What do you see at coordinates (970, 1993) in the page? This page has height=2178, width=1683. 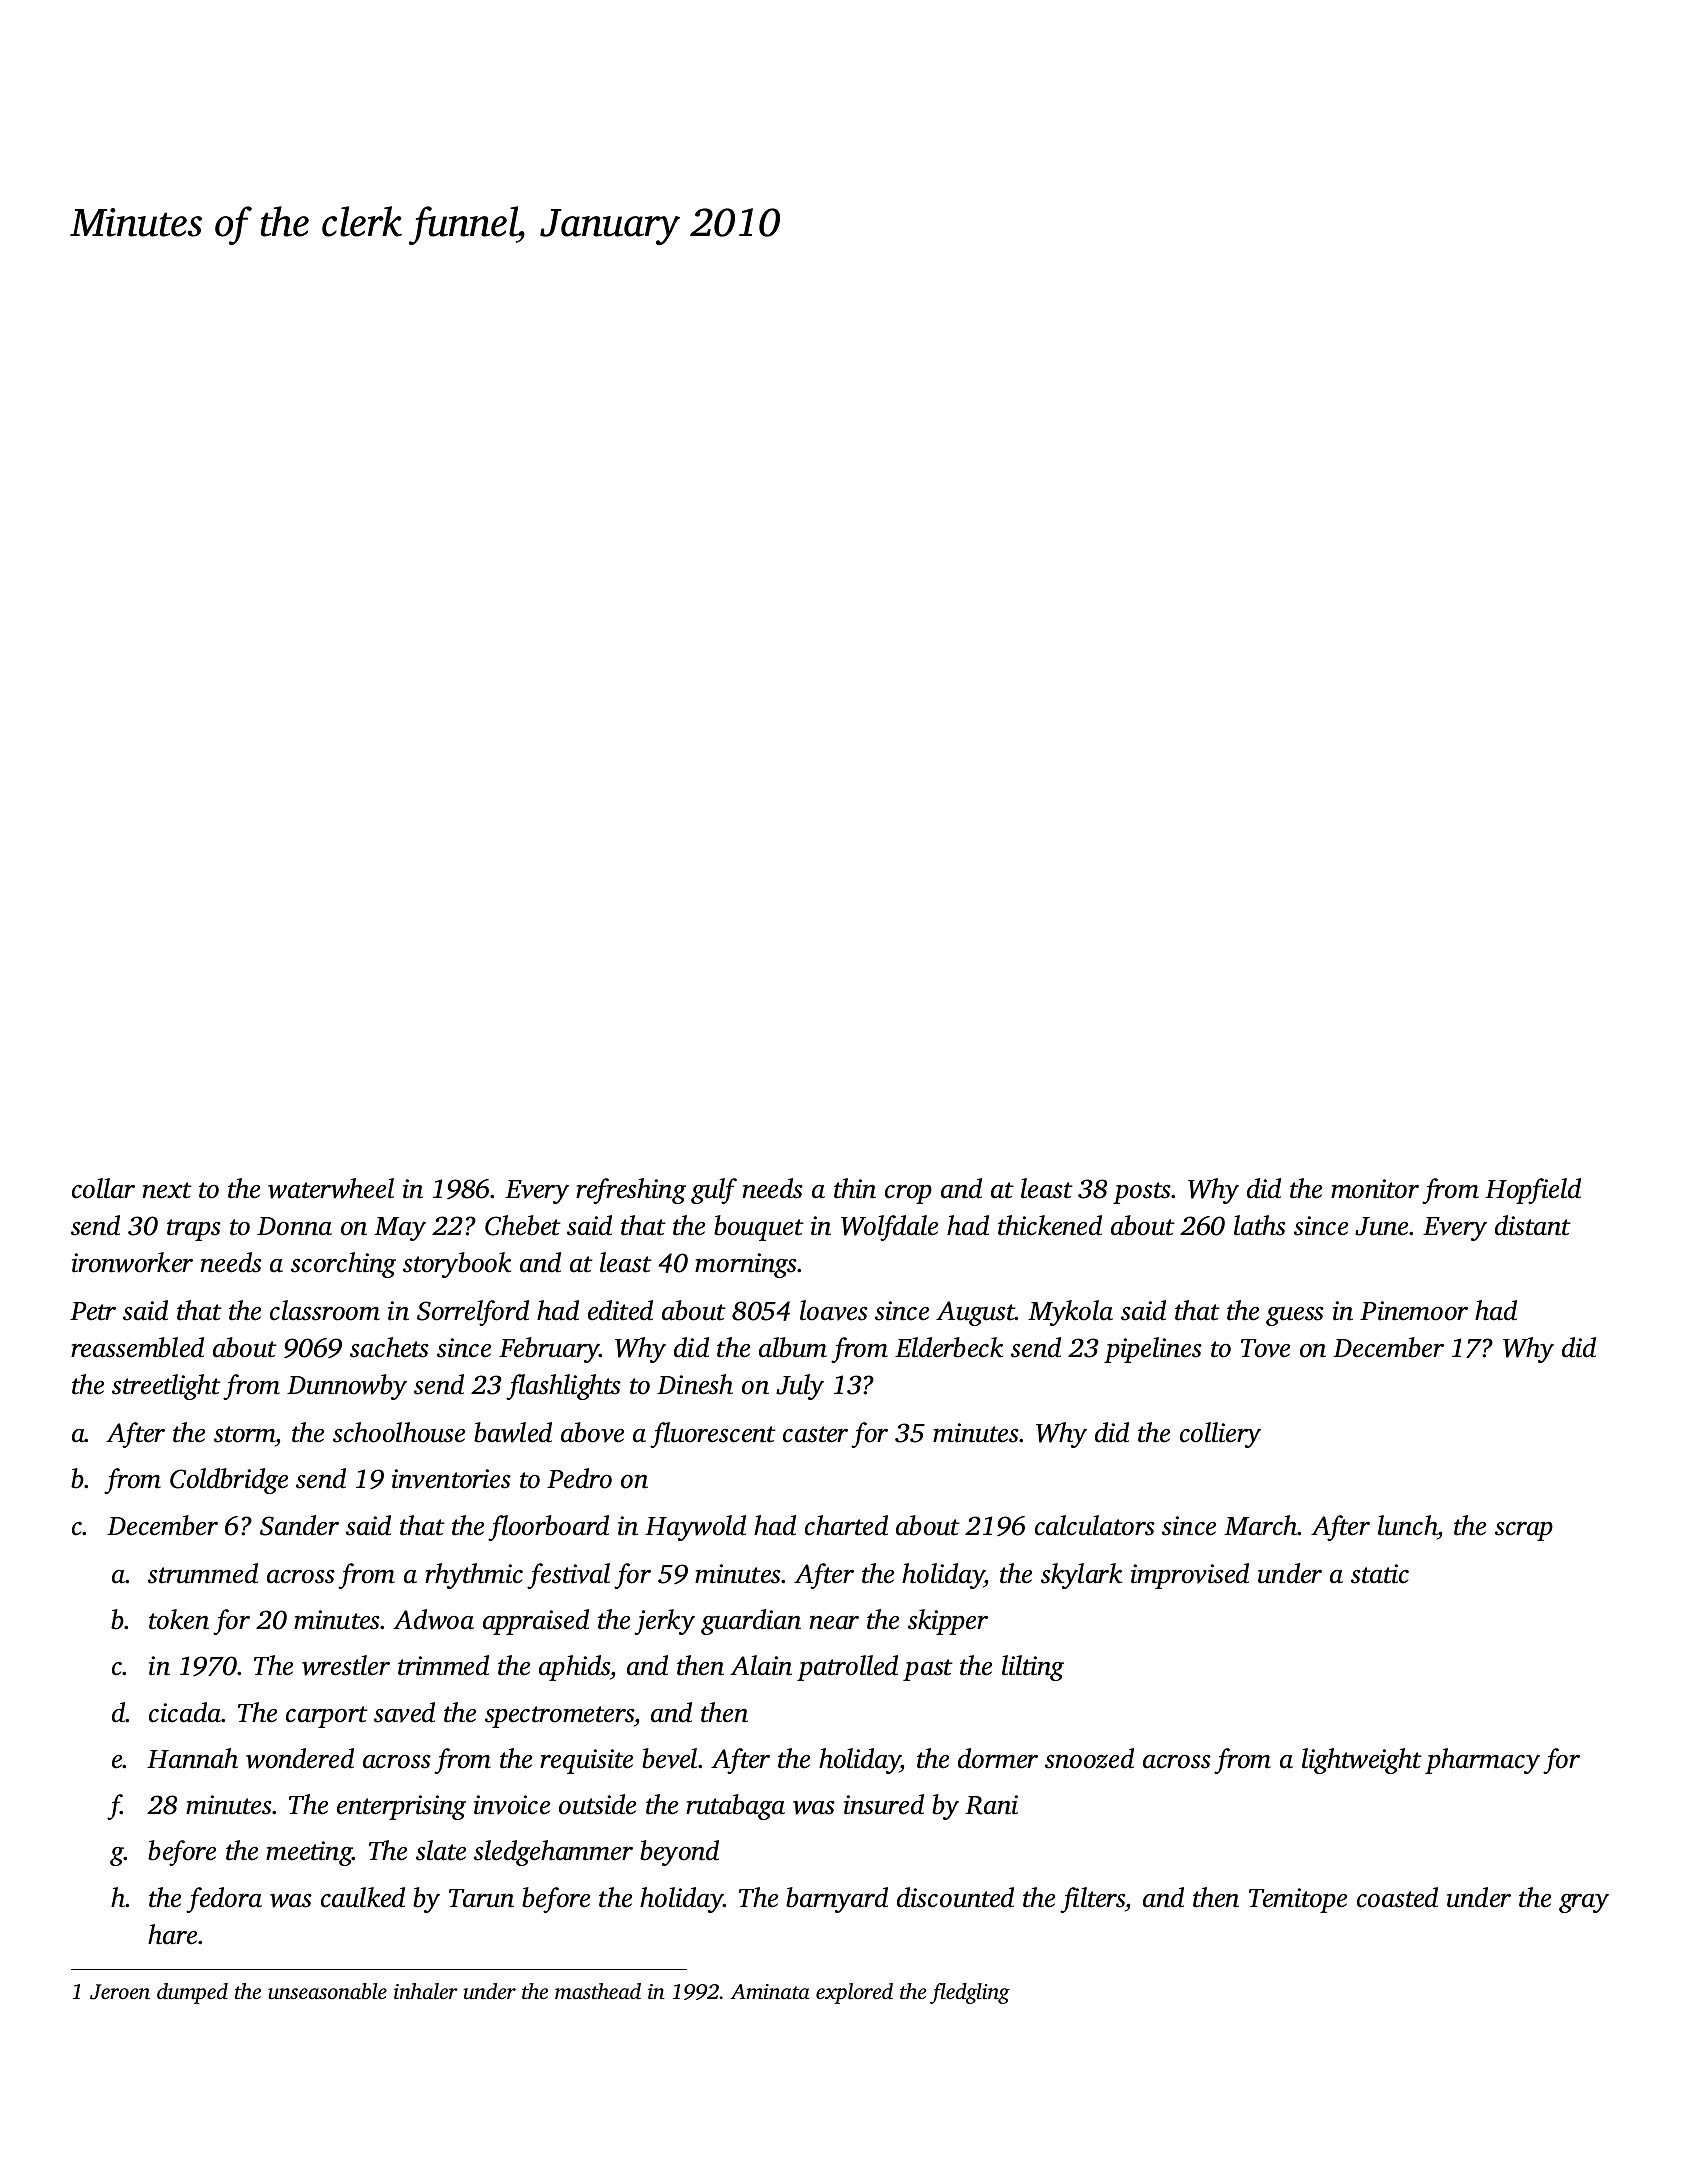 I see `fledgling` at bounding box center [970, 1993].
